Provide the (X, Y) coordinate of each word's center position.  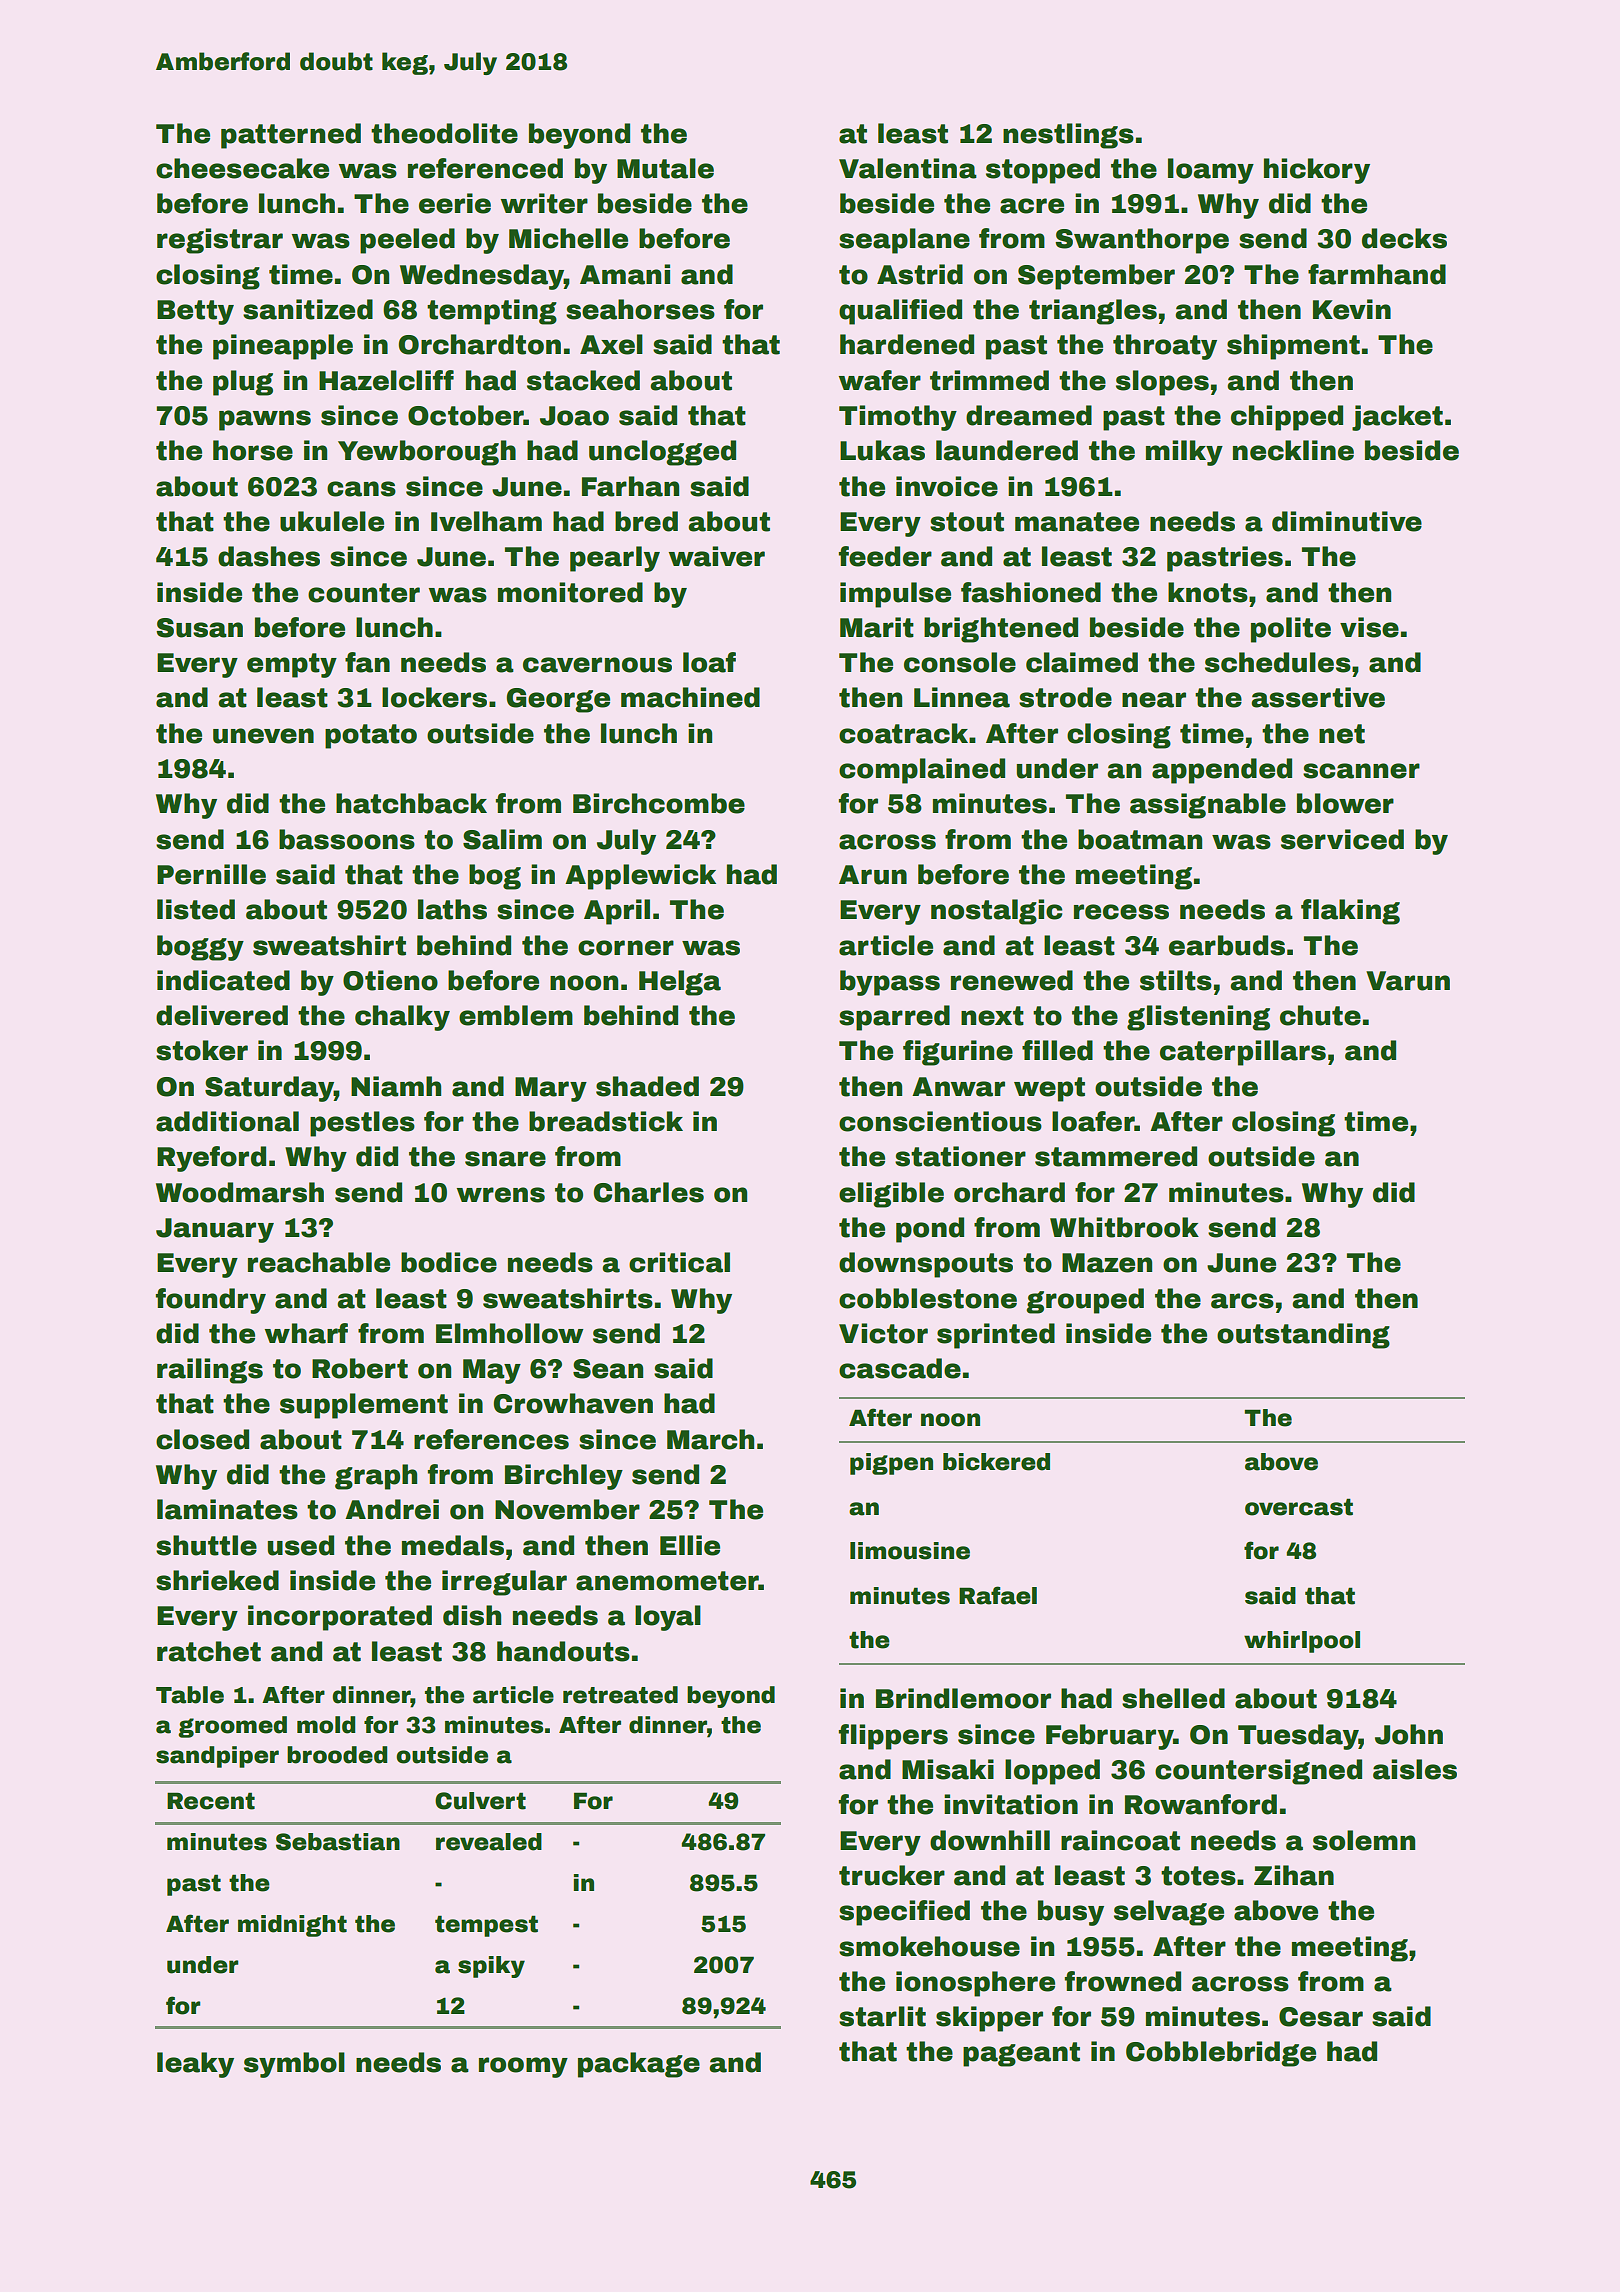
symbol (294, 2065)
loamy (1211, 171)
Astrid (920, 274)
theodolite (444, 133)
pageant (1021, 2054)
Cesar (1321, 2017)
